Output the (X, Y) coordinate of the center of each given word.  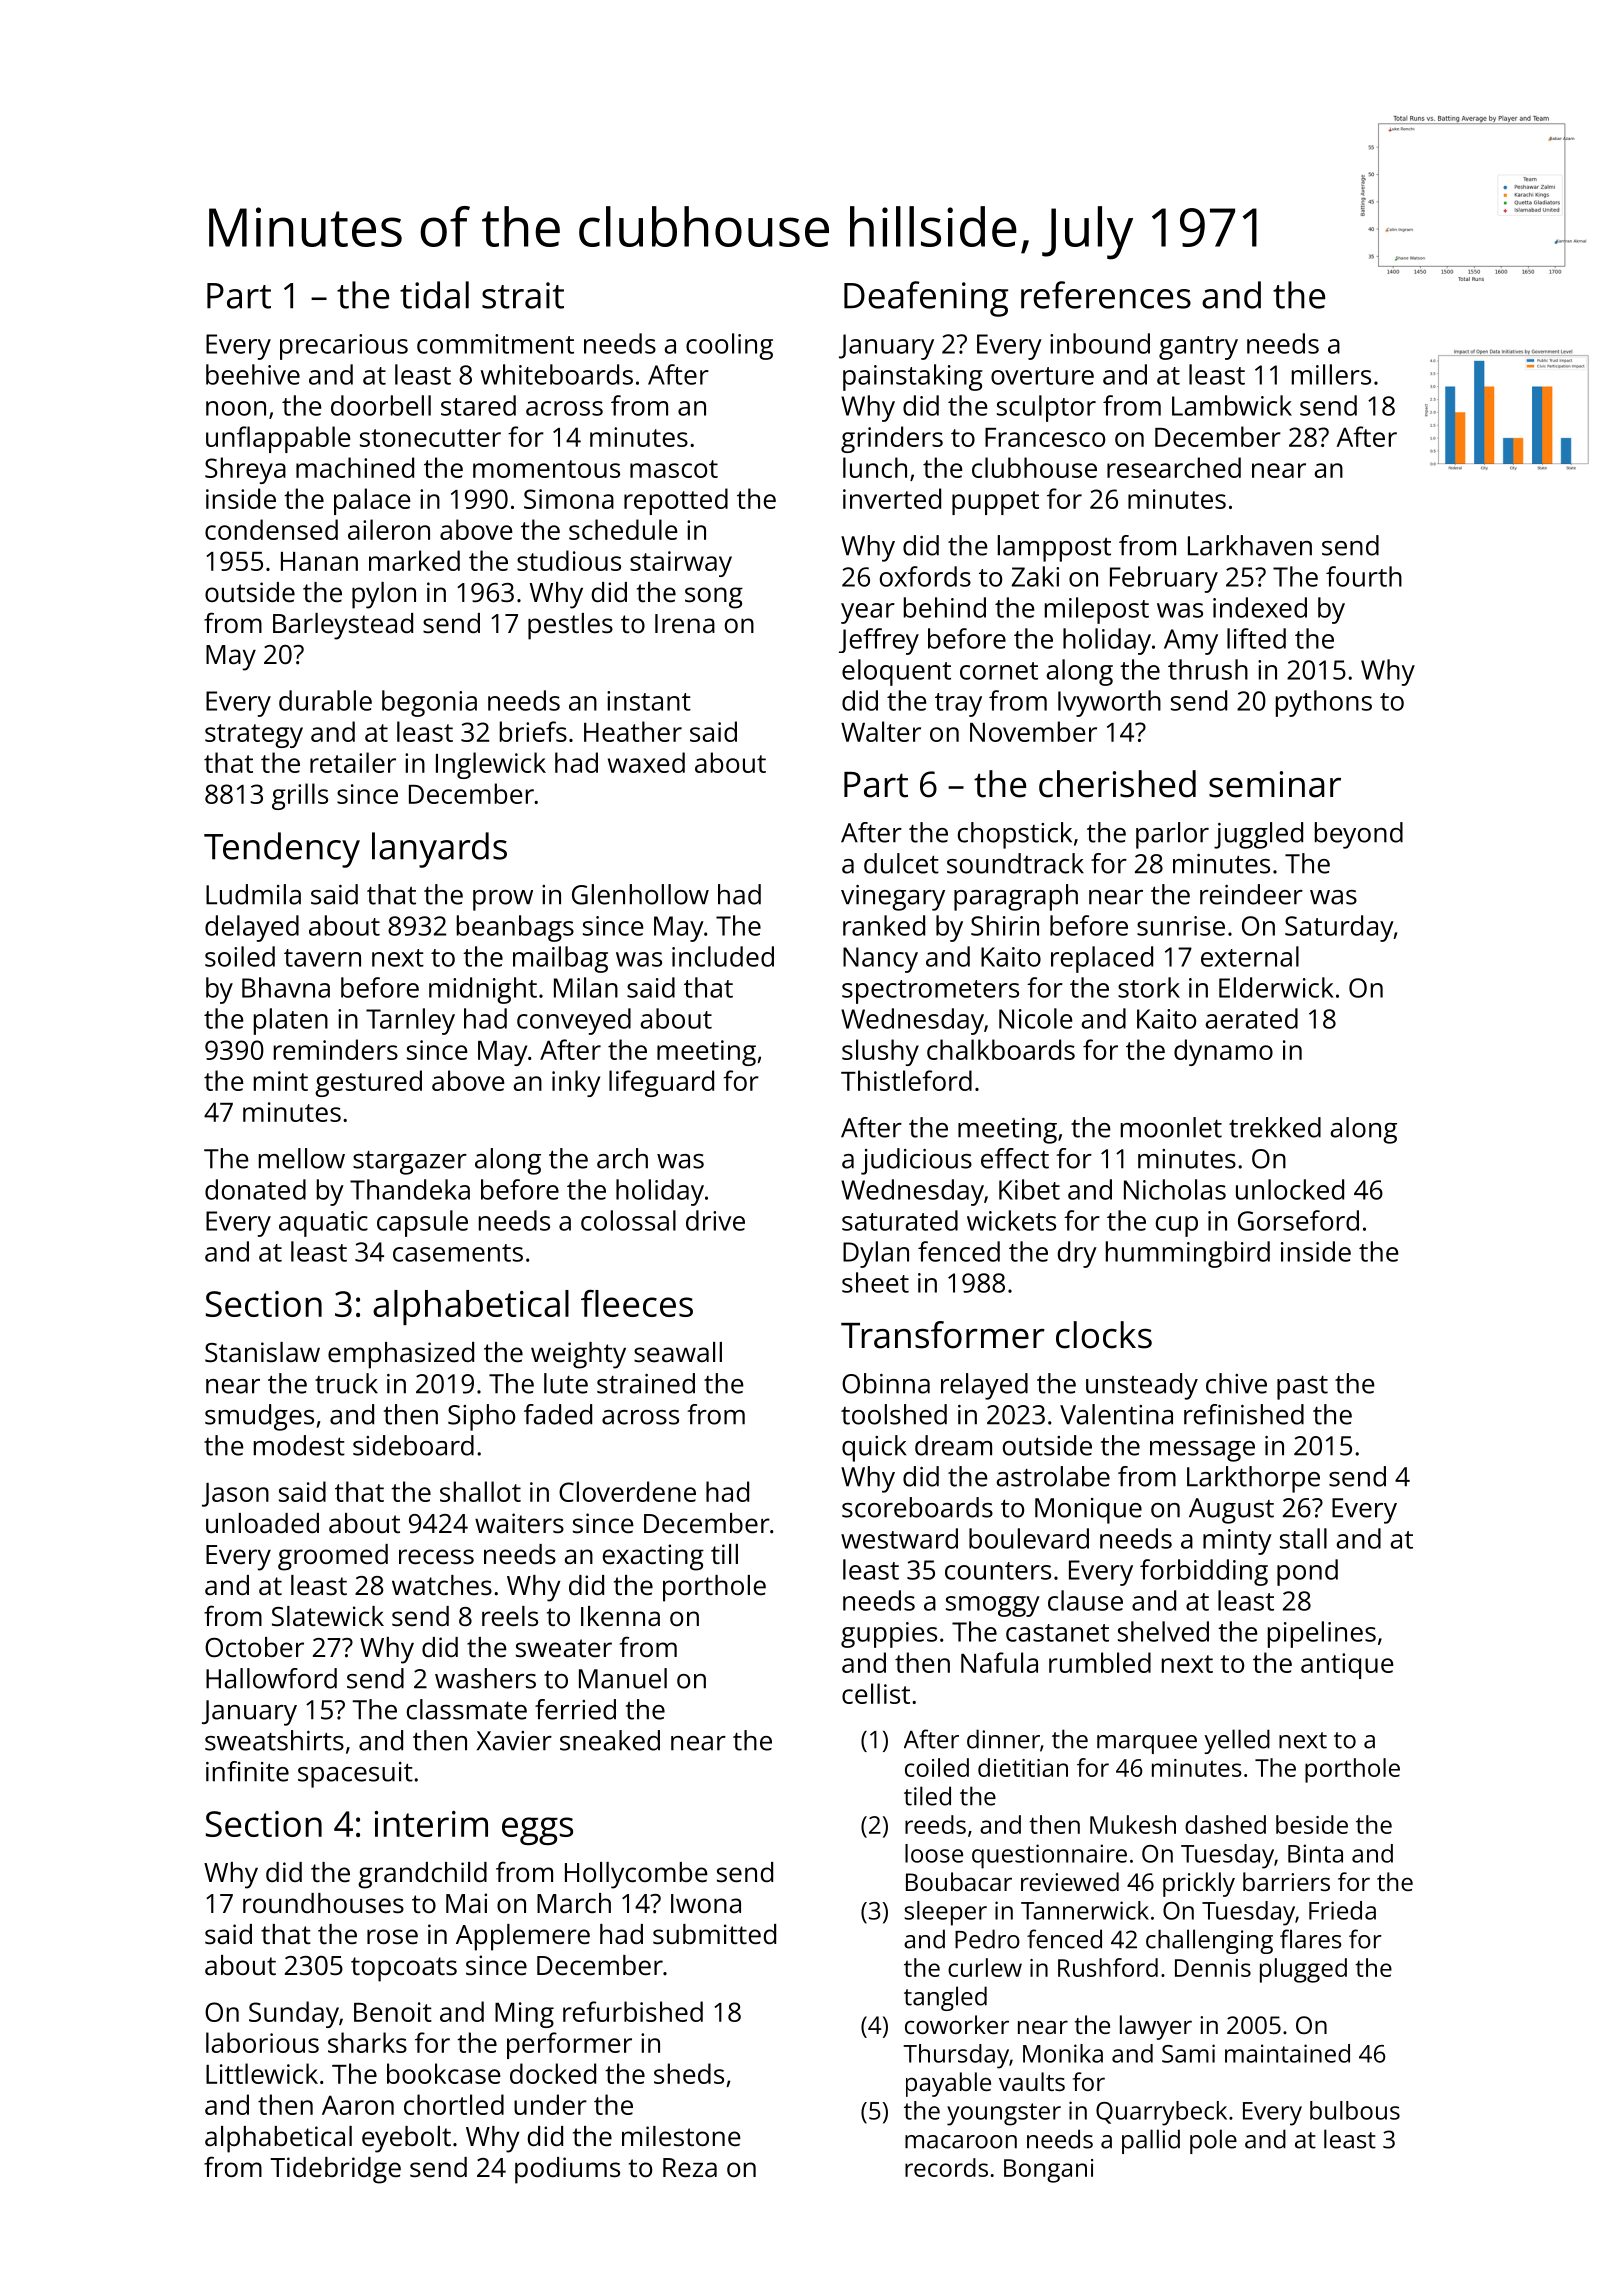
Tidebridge (335, 2170)
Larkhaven (1250, 545)
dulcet (901, 863)
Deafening (926, 299)
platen (291, 1021)
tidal (434, 295)
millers (1331, 374)
